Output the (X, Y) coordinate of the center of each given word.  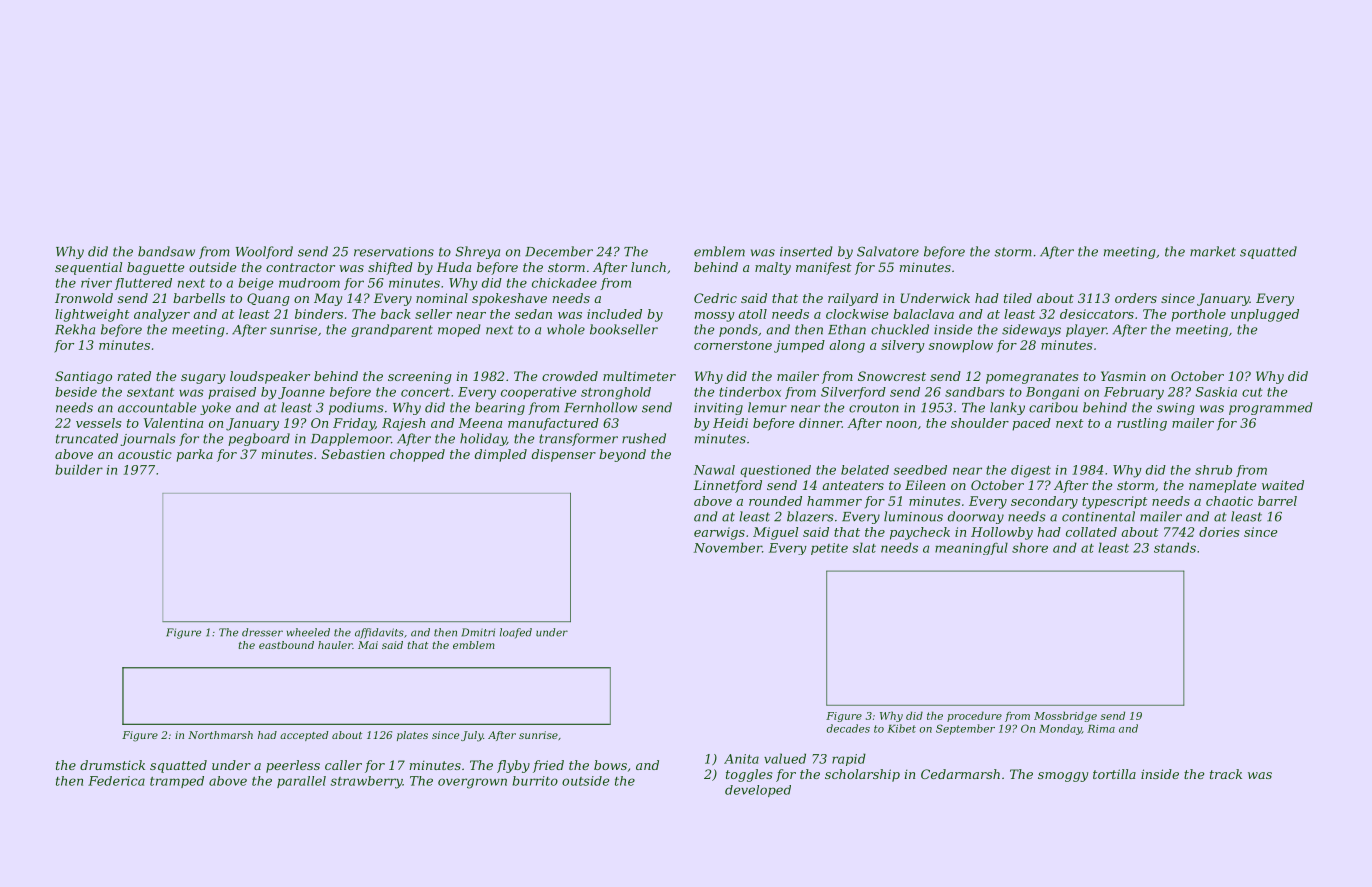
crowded (570, 376)
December (559, 251)
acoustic (145, 454)
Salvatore (888, 251)
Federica (116, 781)
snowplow (961, 346)
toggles (749, 775)
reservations (394, 252)
